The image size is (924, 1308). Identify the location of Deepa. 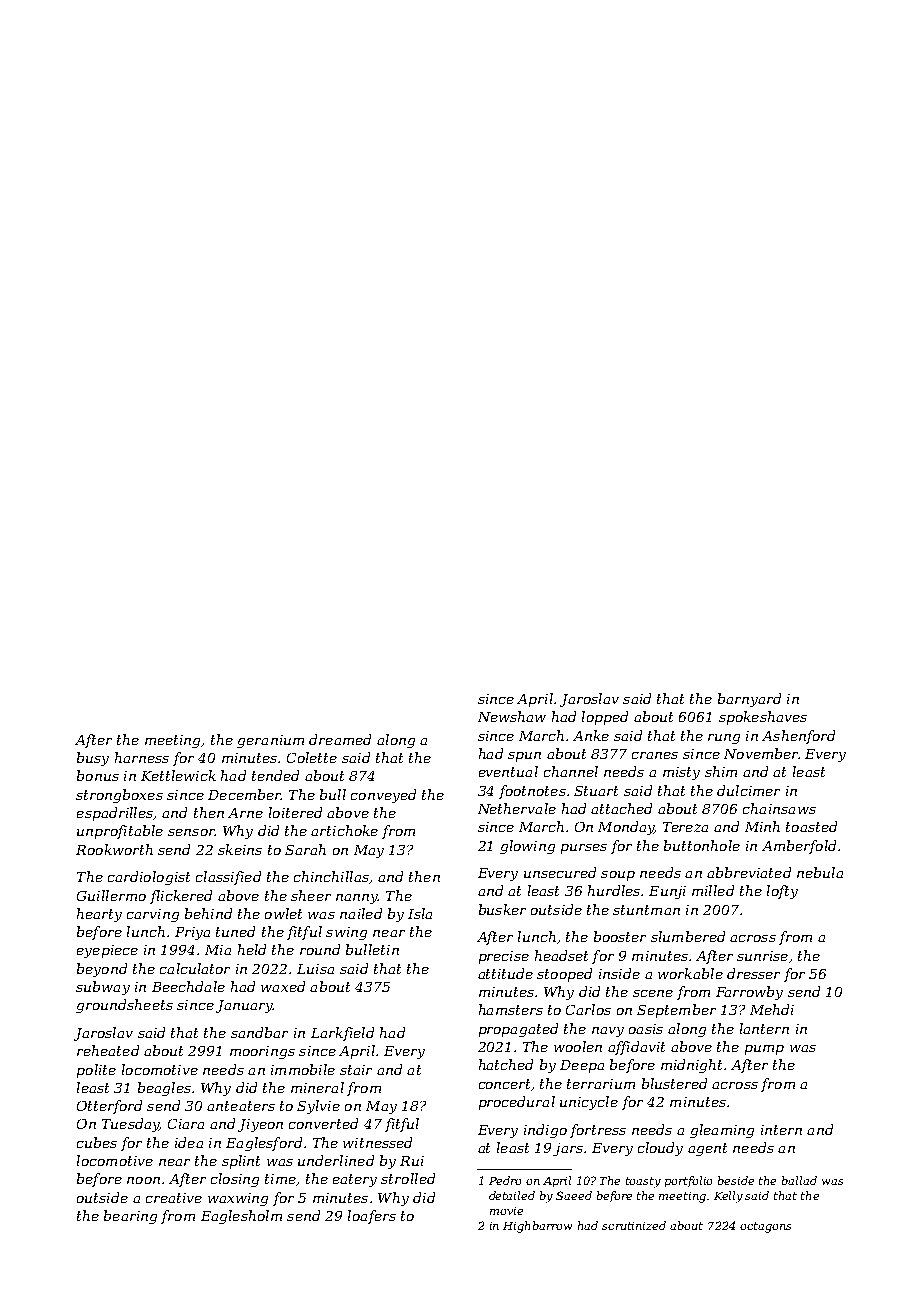
(582, 1066).
